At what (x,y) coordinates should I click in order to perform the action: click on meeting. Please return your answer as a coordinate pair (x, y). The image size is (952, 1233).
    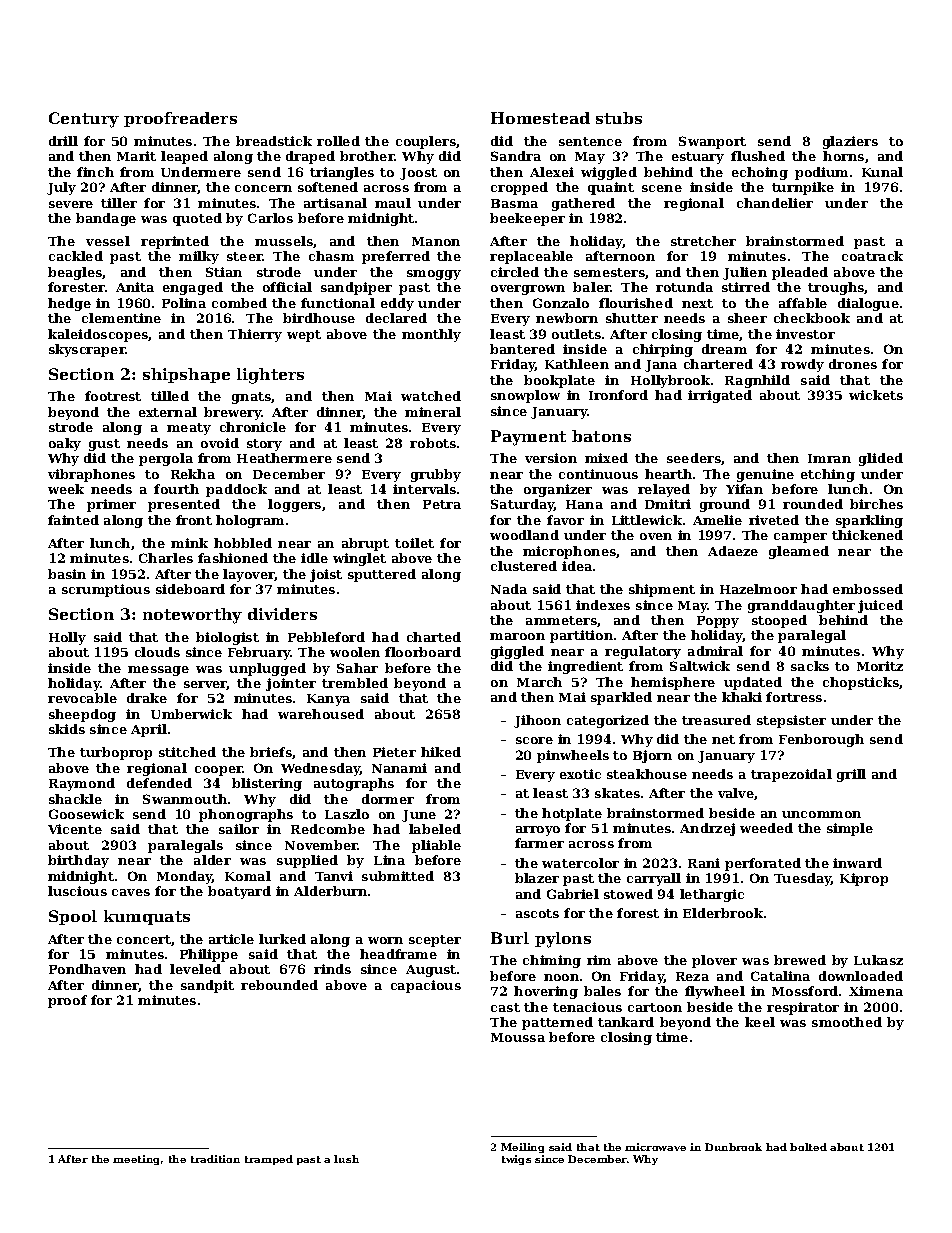
    Looking at the image, I should click on (136, 1160).
